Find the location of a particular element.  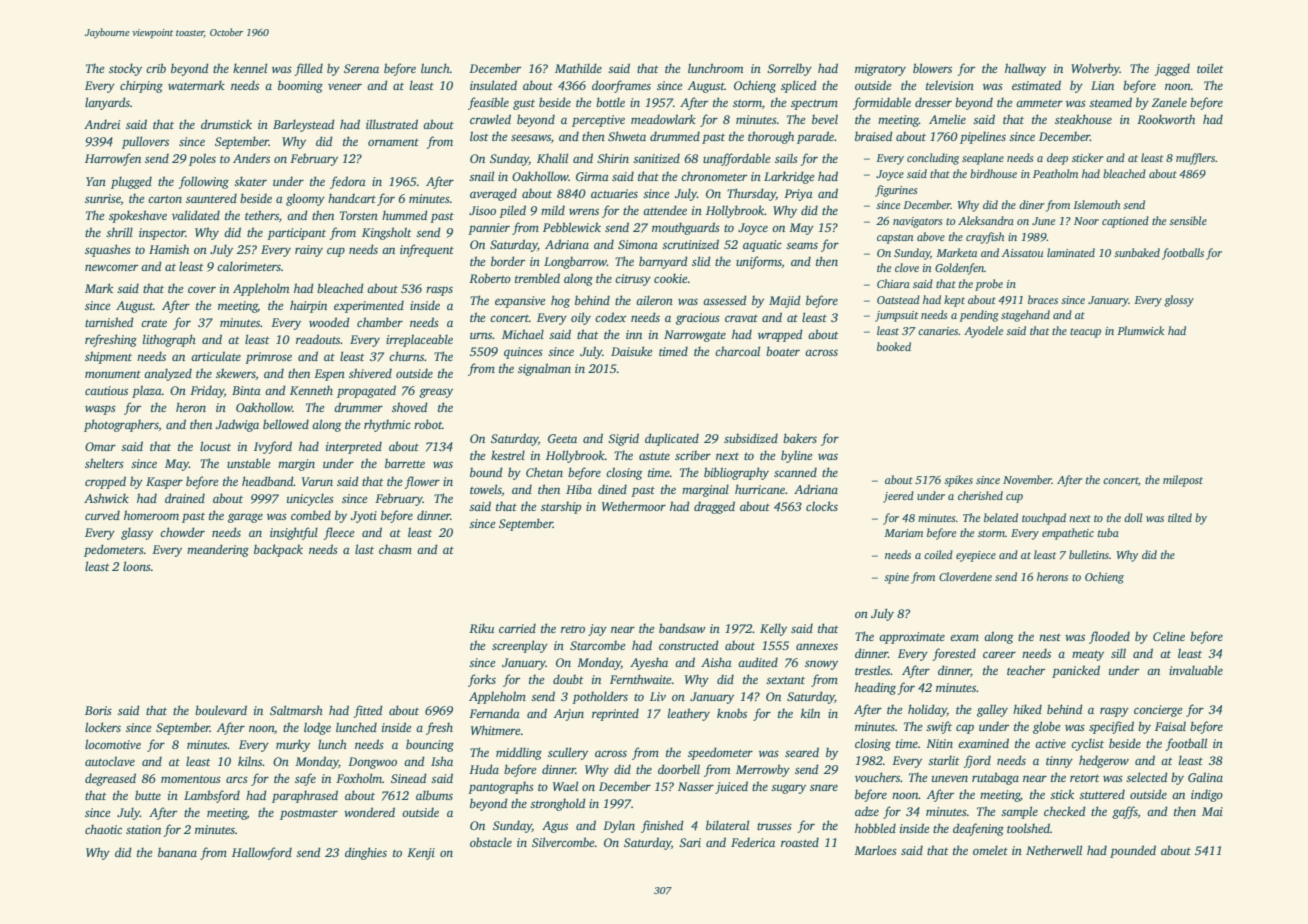

Nitin is located at coordinates (939, 743).
